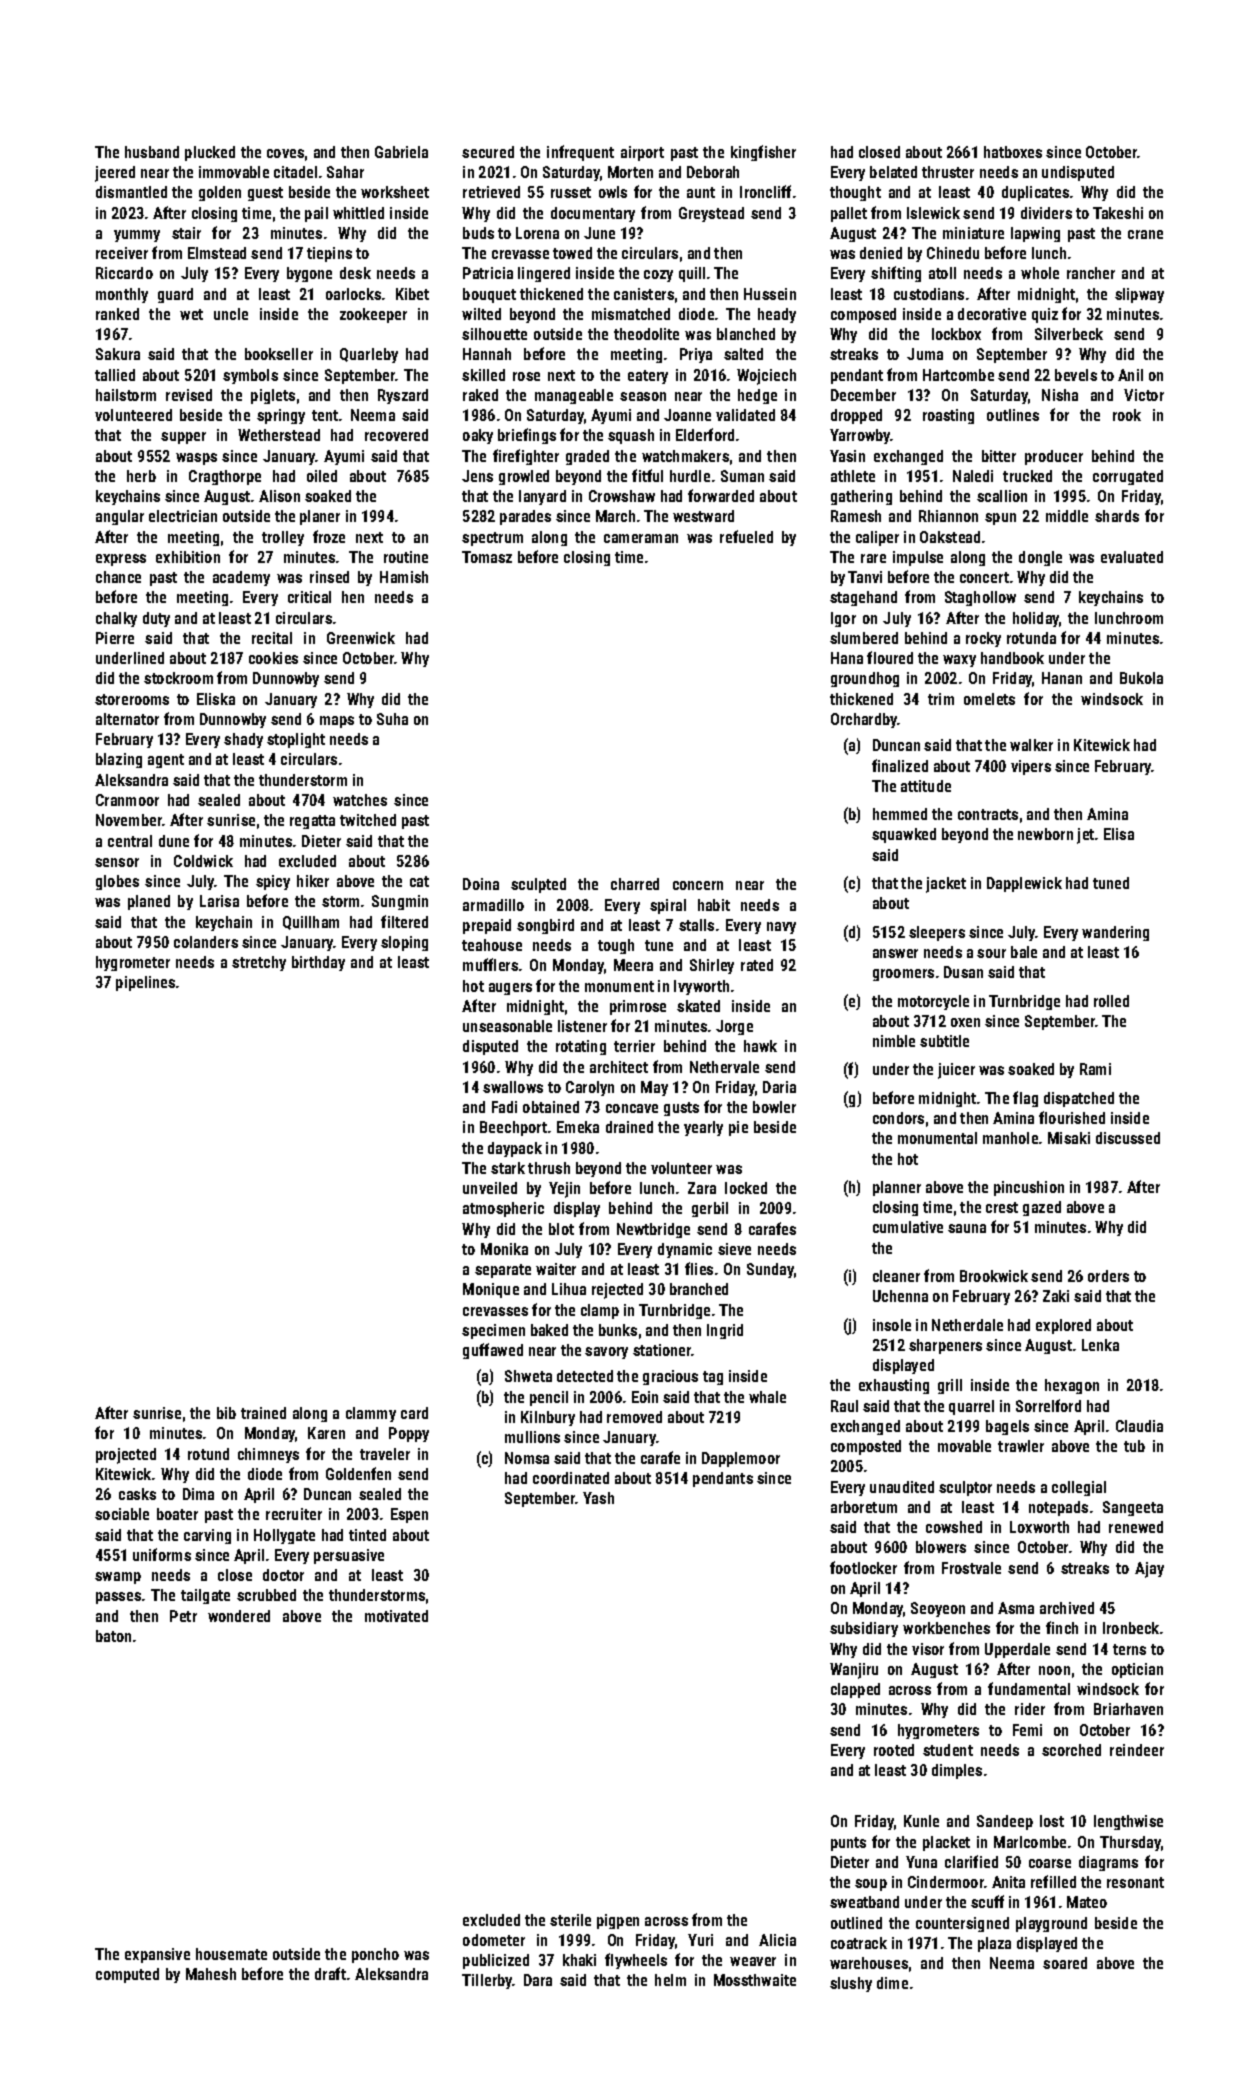  I want to click on Rhiannon, so click(948, 516).
